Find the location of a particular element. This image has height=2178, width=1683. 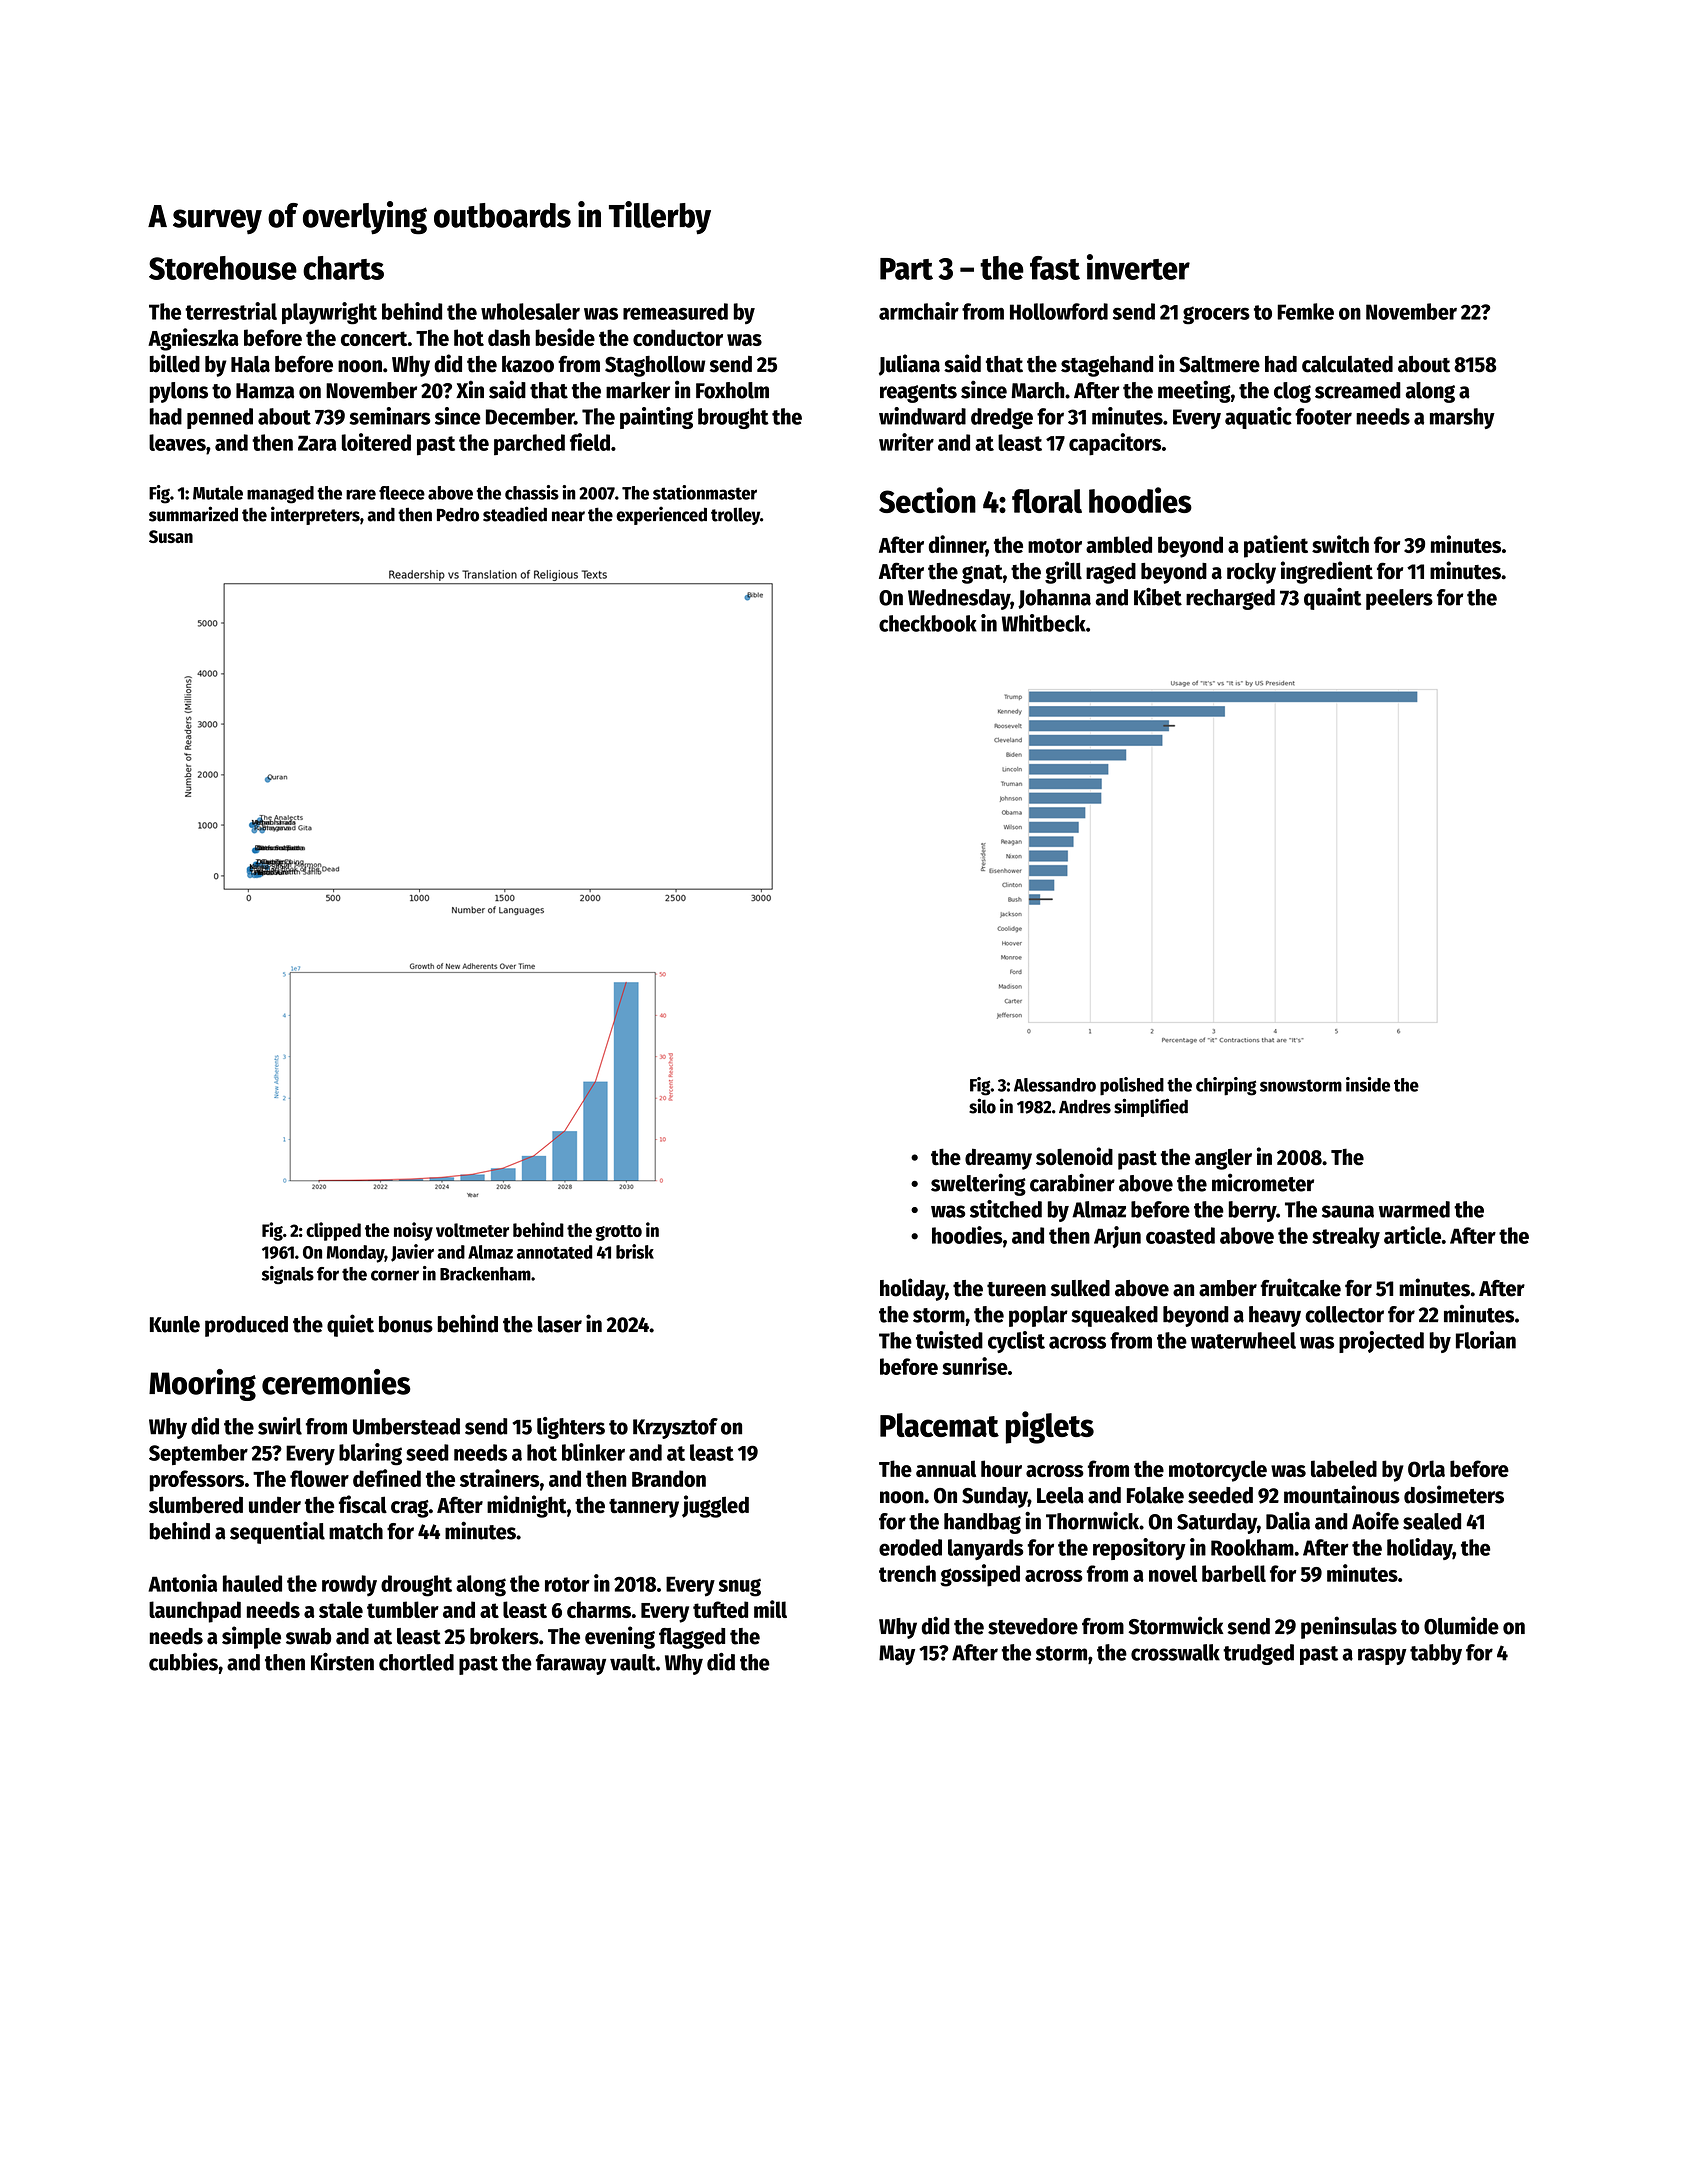

Orla is located at coordinates (1426, 1468).
